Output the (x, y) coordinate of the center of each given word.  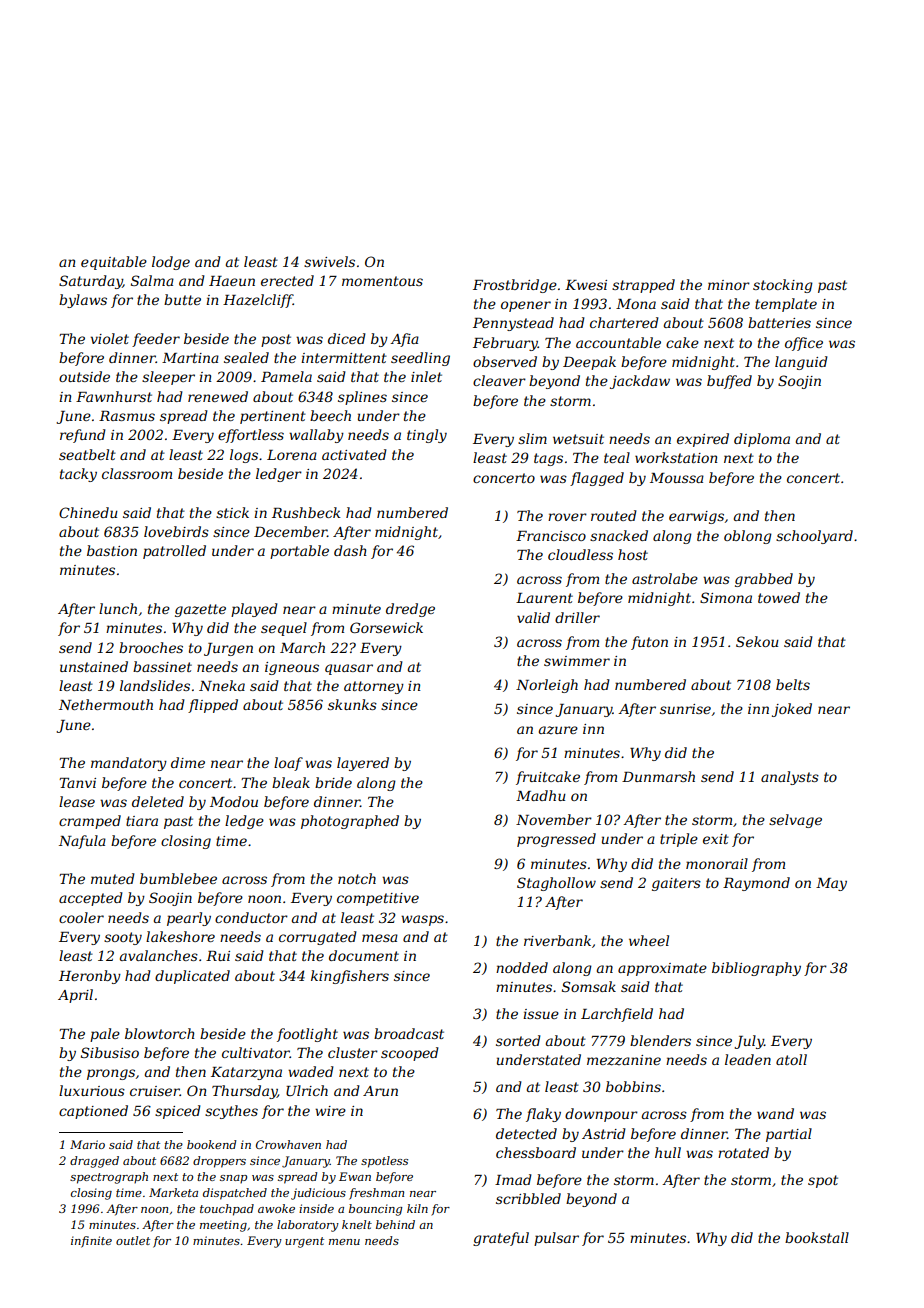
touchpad (227, 1210)
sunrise (685, 709)
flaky (543, 1115)
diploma (762, 440)
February (505, 344)
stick (232, 512)
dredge (410, 610)
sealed (246, 357)
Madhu (541, 795)
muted (113, 878)
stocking (783, 286)
